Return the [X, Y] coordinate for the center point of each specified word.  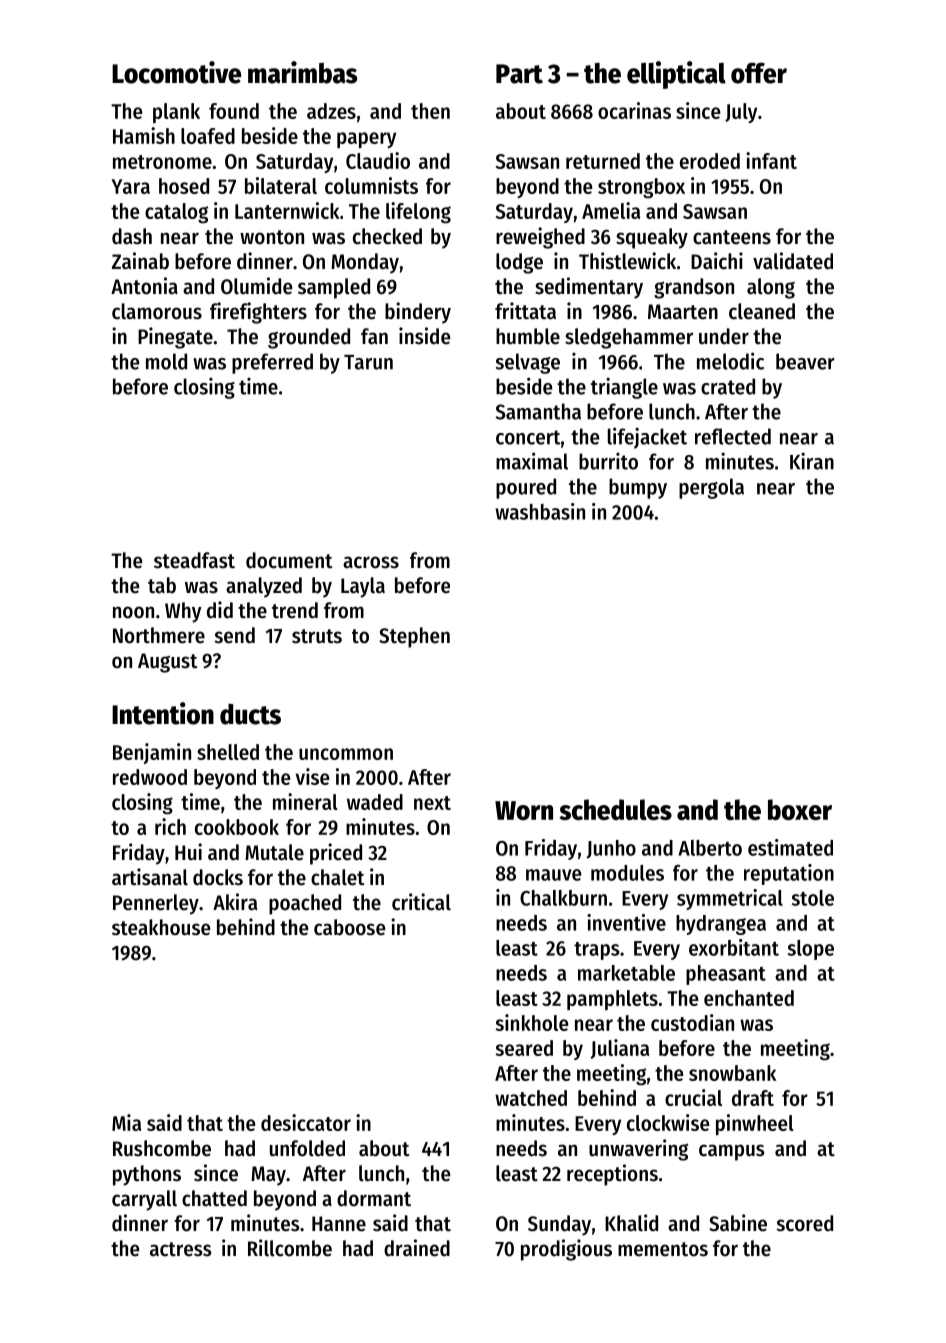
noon [133, 612]
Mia [127, 1122]
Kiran [812, 461]
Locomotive [176, 72]
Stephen [414, 637]
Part [519, 74]
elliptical [676, 75]
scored [805, 1223]
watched [531, 1098]
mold [166, 361]
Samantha [538, 411]
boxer [800, 809]
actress [180, 1249]
